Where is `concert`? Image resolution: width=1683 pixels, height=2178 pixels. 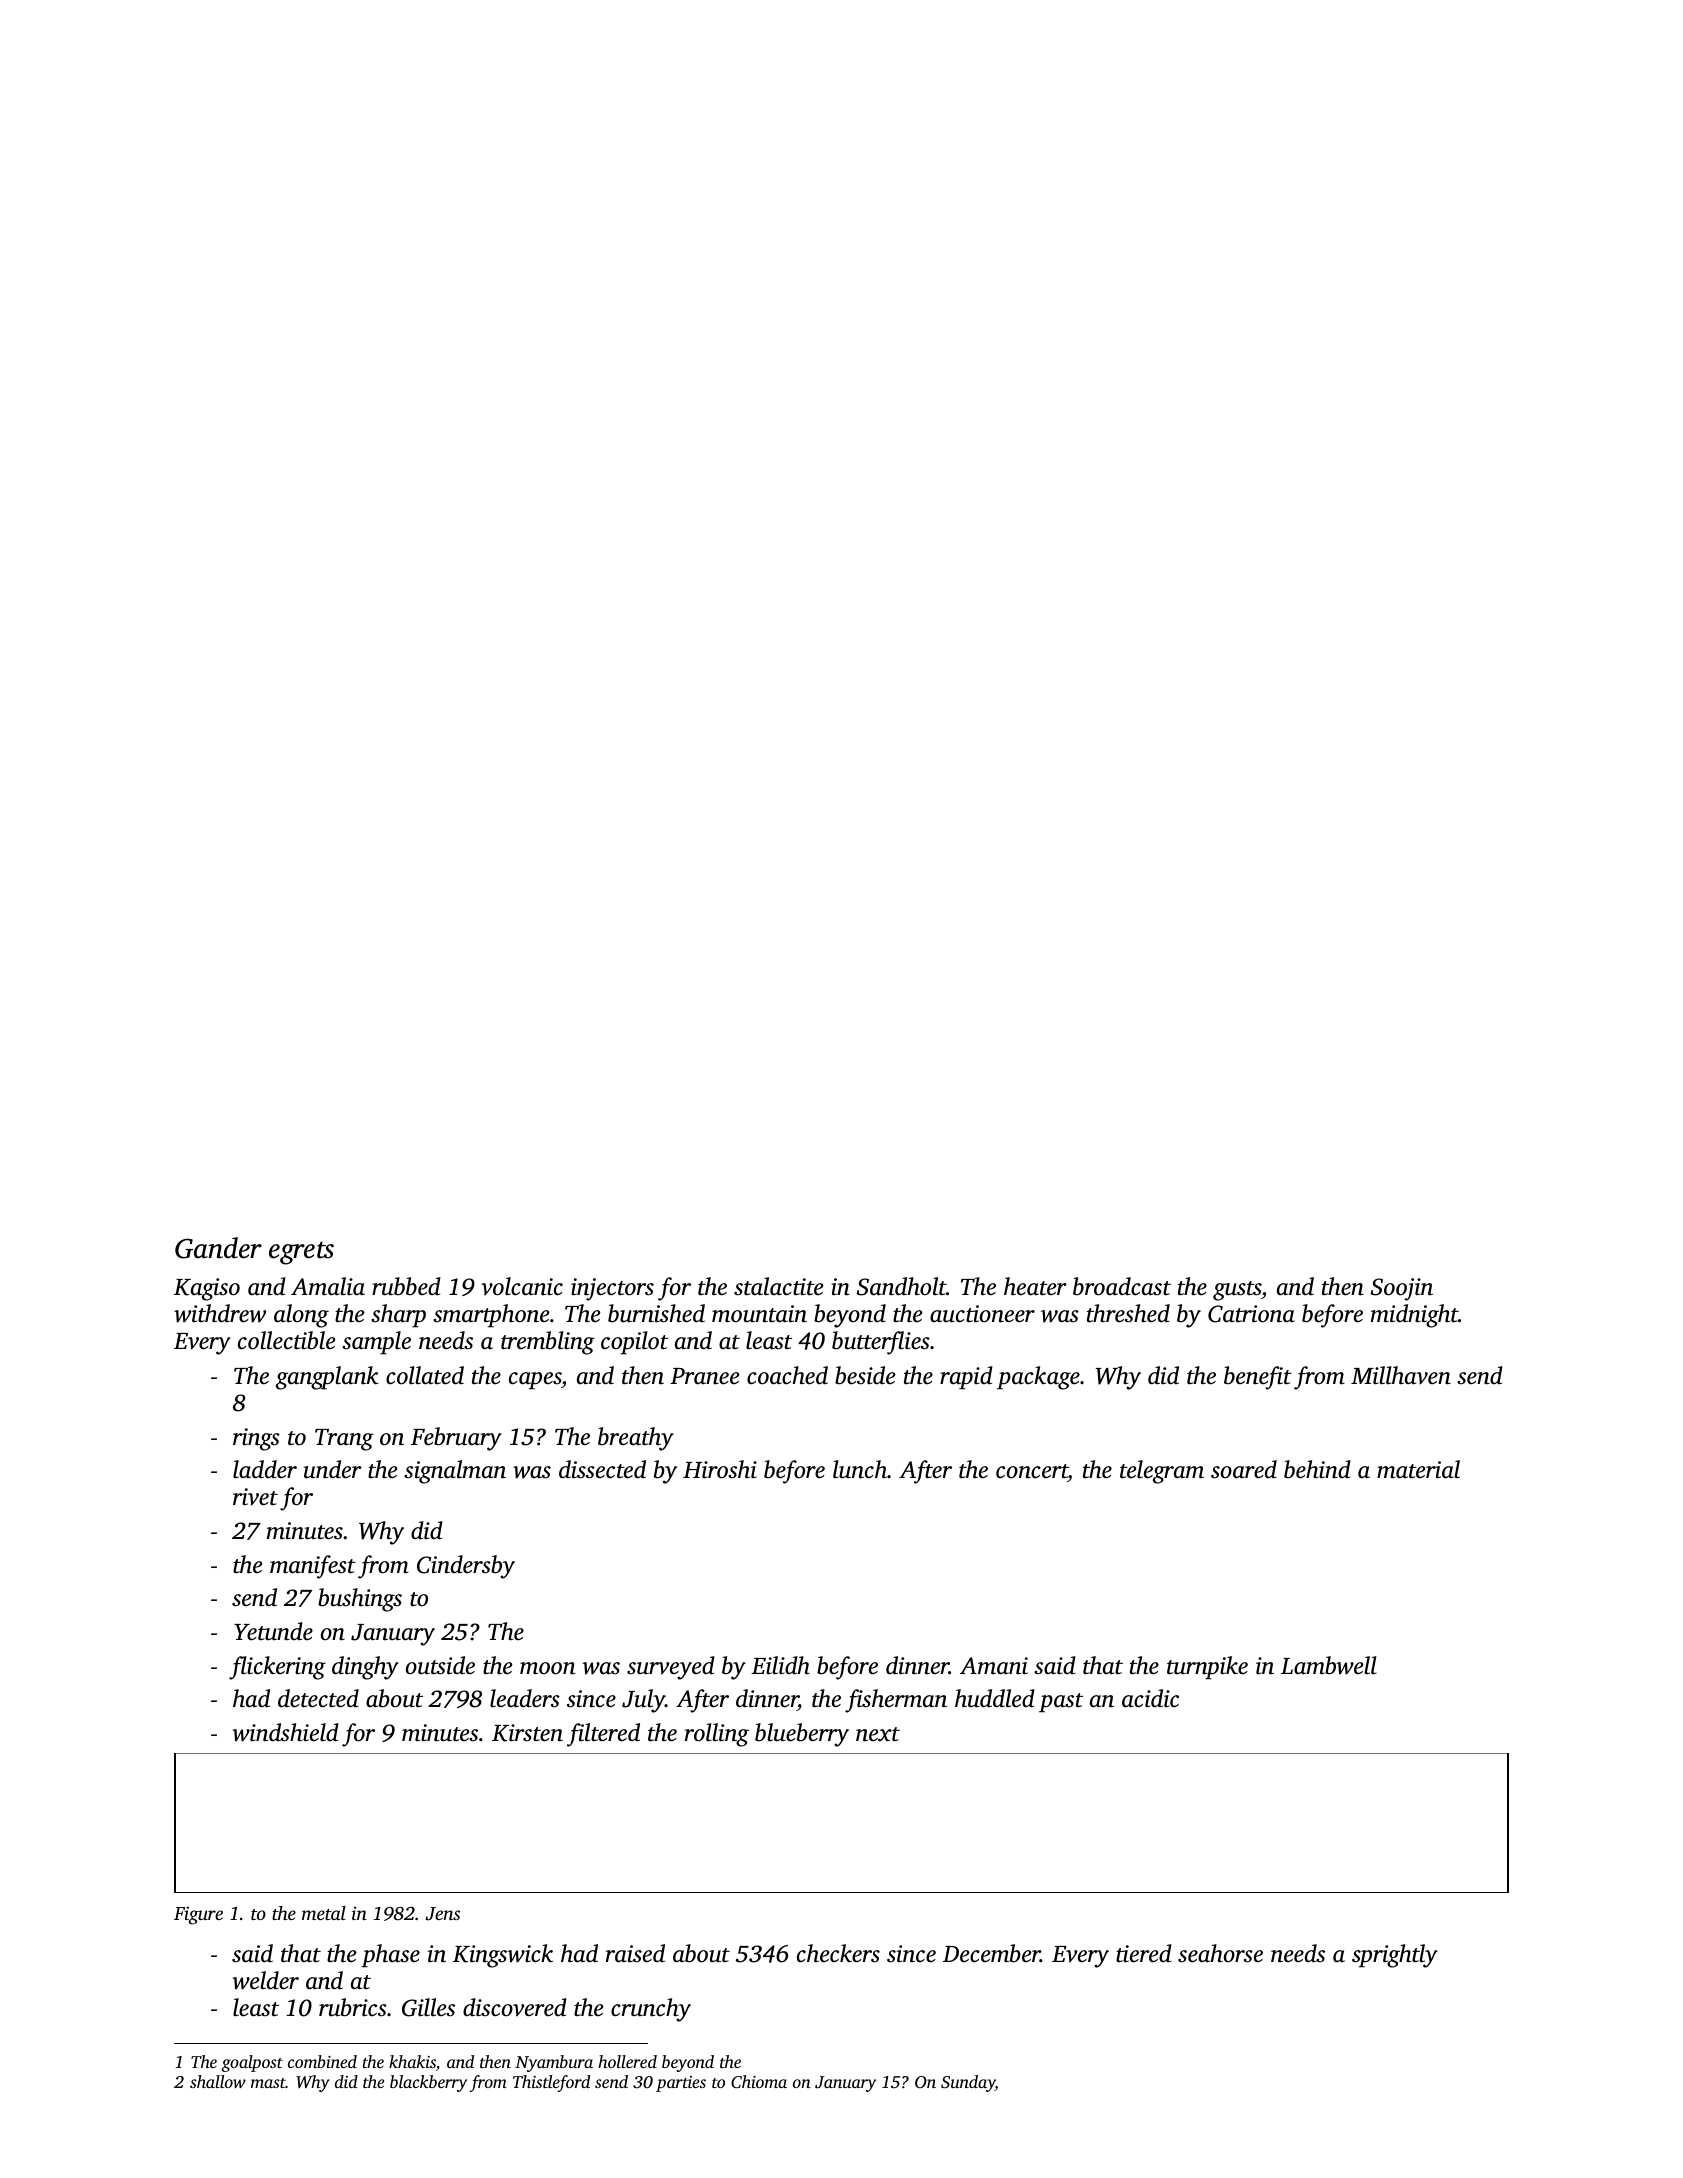 concert is located at coordinates (1032, 1473).
